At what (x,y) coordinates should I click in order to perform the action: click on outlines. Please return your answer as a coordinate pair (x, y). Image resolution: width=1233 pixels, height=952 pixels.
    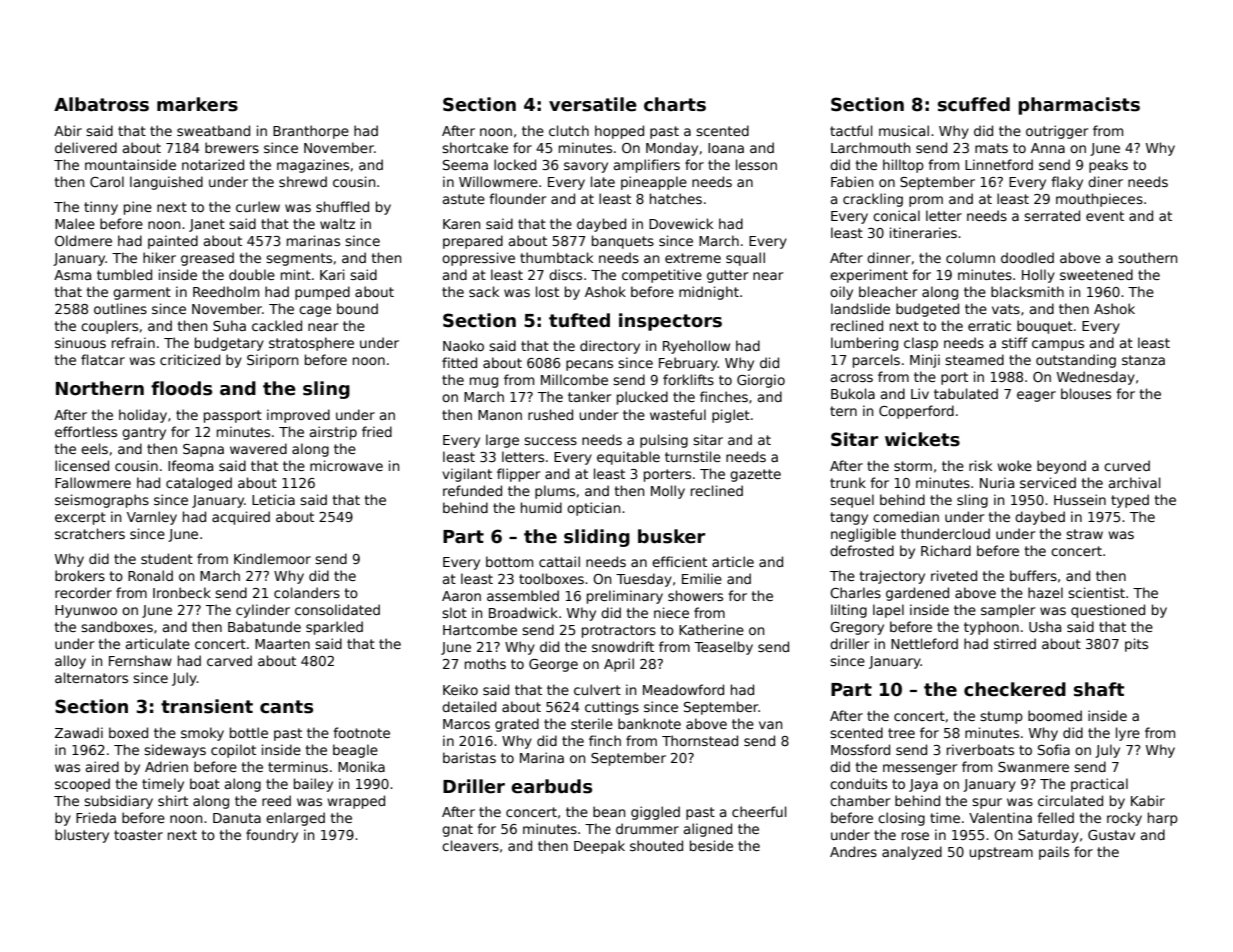
    Looking at the image, I should click on (120, 308).
